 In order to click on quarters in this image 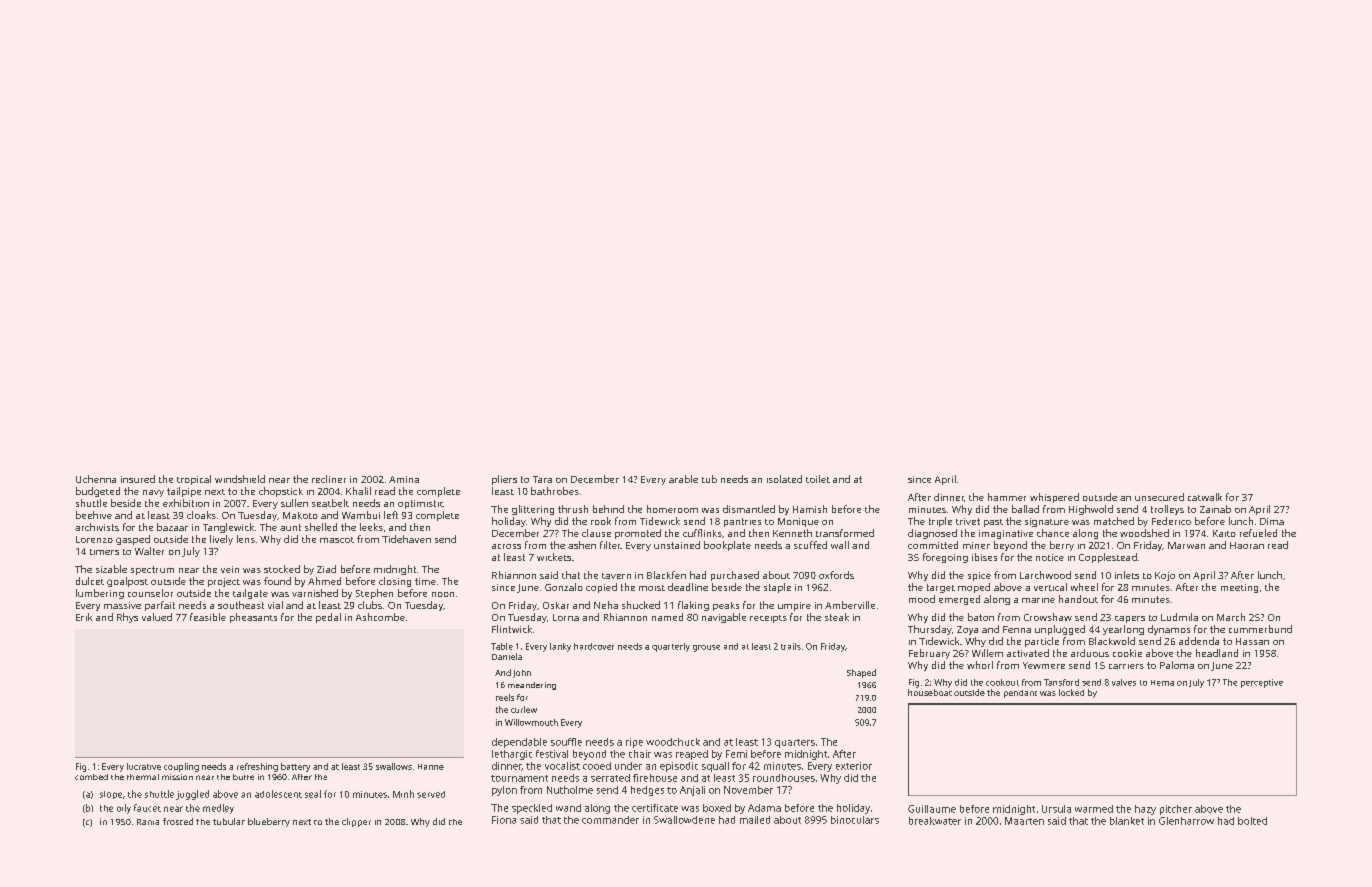, I will do `click(795, 743)`.
